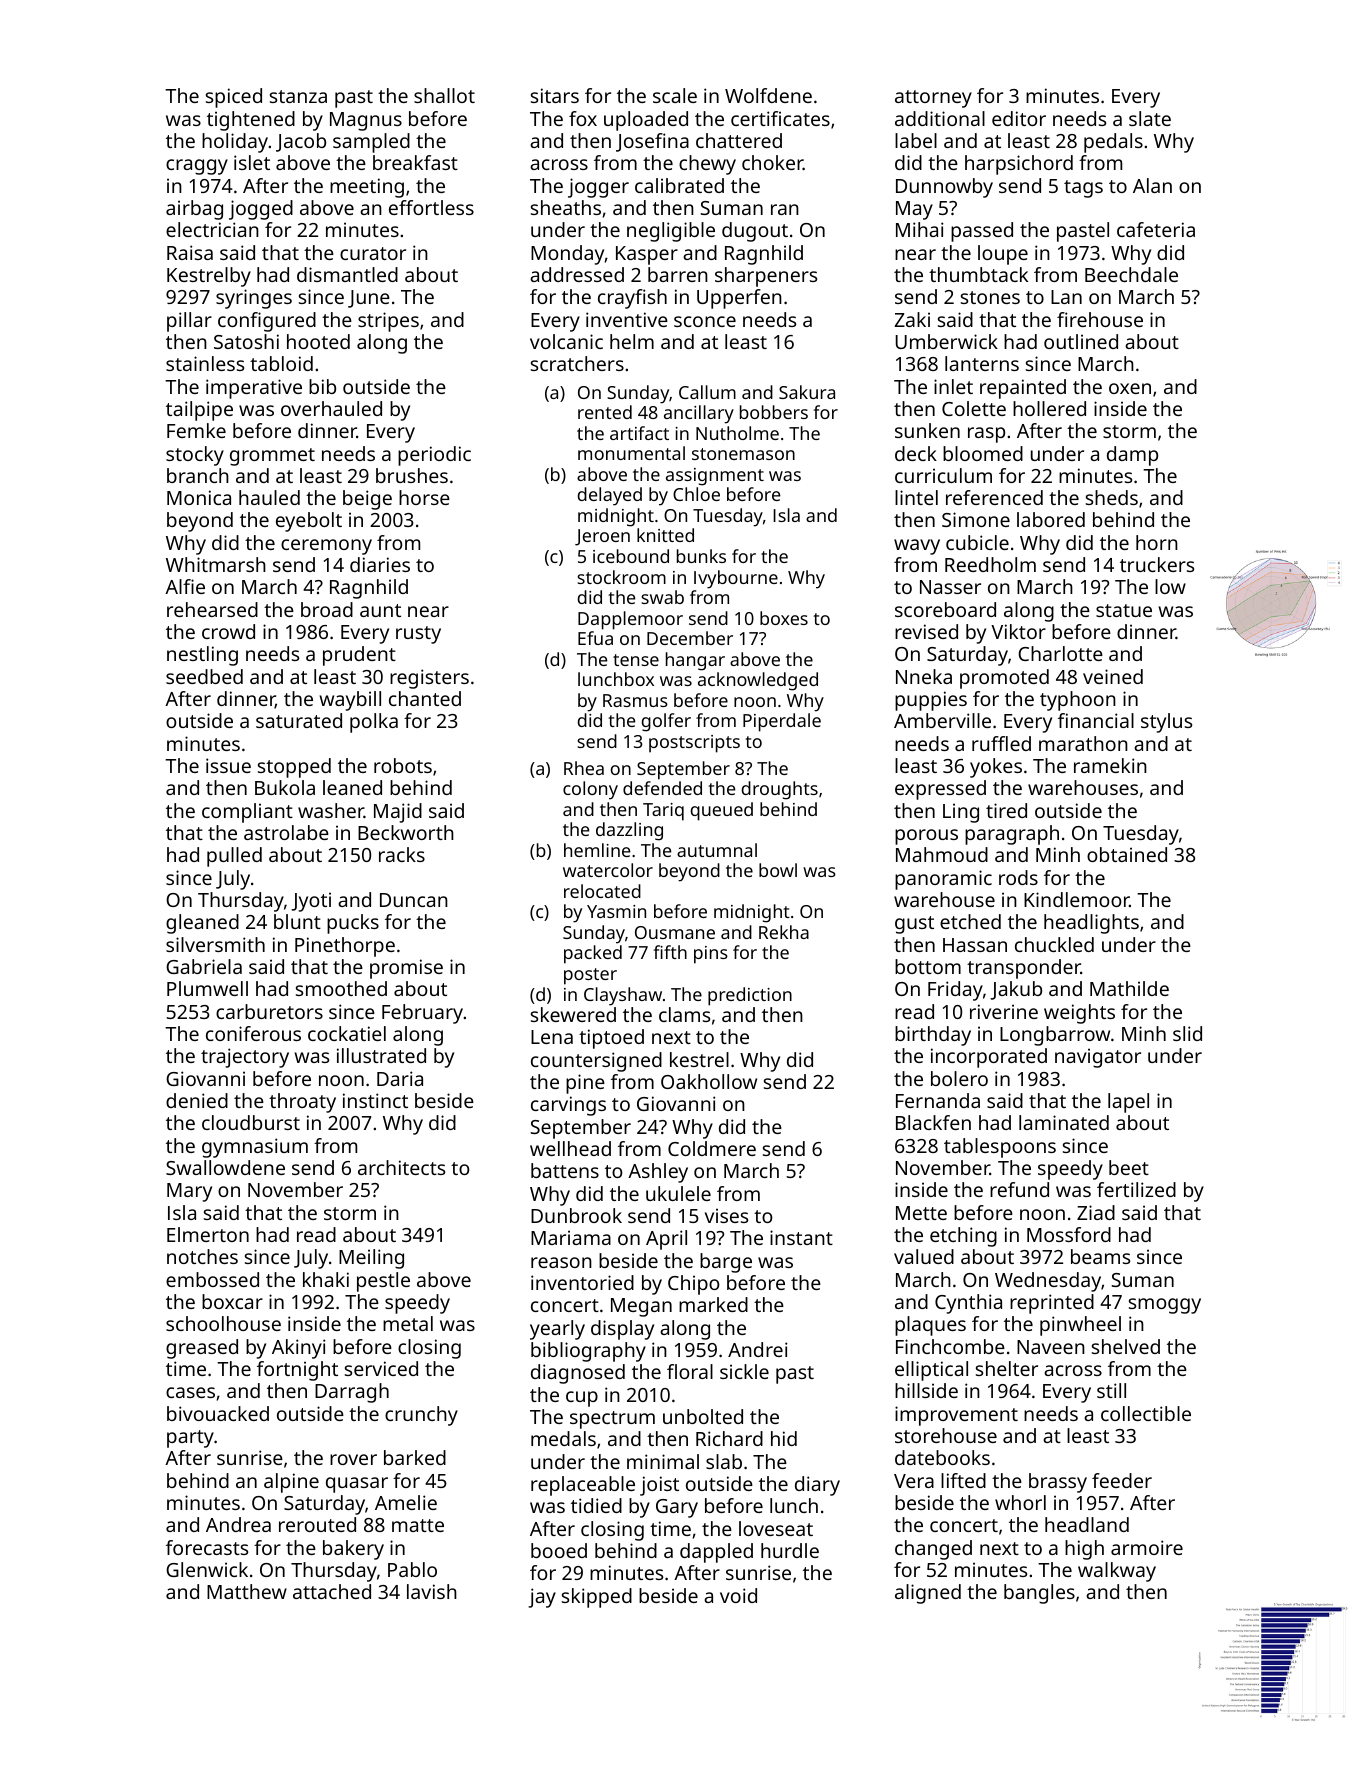 This screenshot has width=1370, height=1773. Describe the element at coordinates (684, 1014) in the screenshot. I see `clams` at that location.
